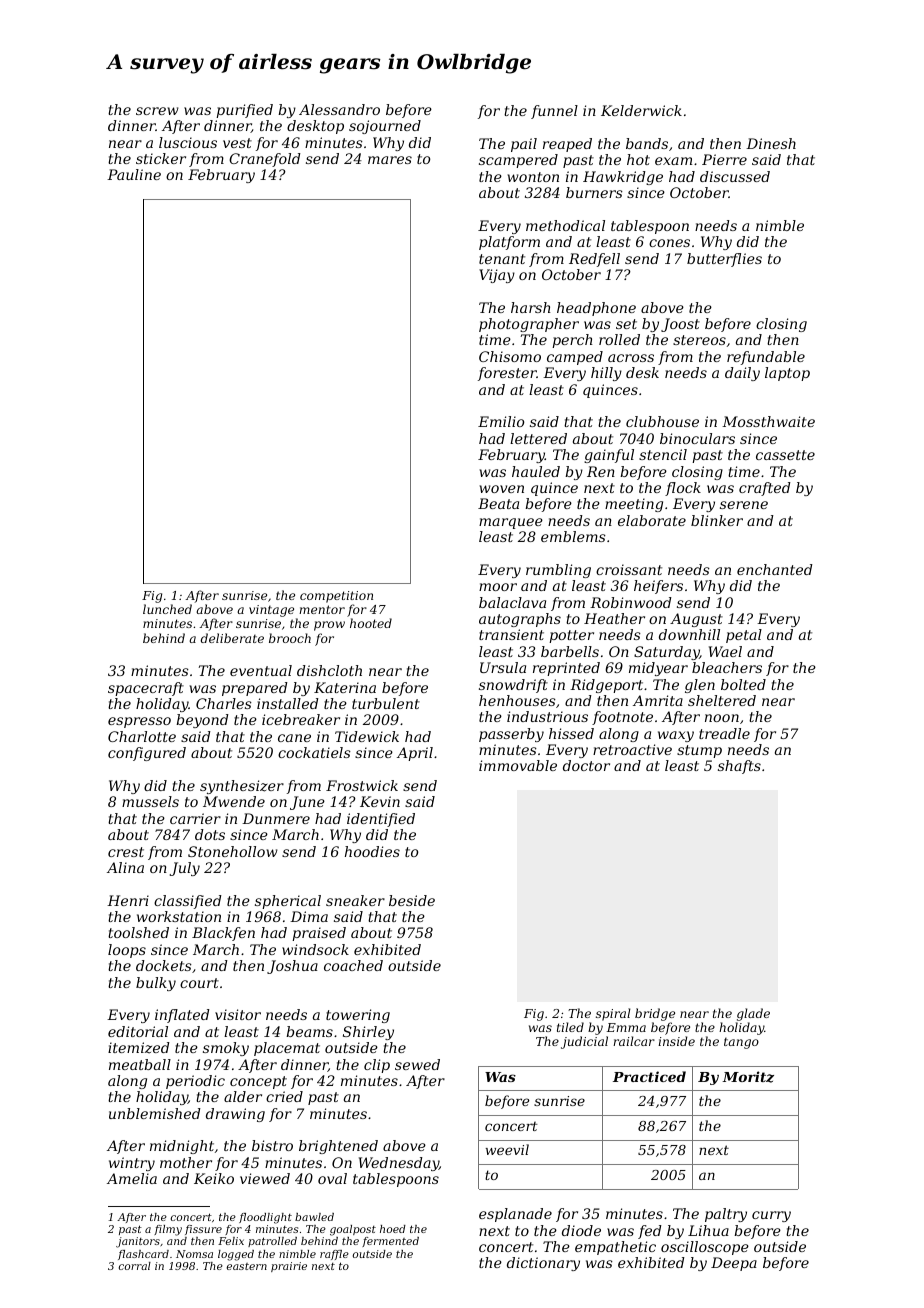  I want to click on crafted, so click(765, 489).
